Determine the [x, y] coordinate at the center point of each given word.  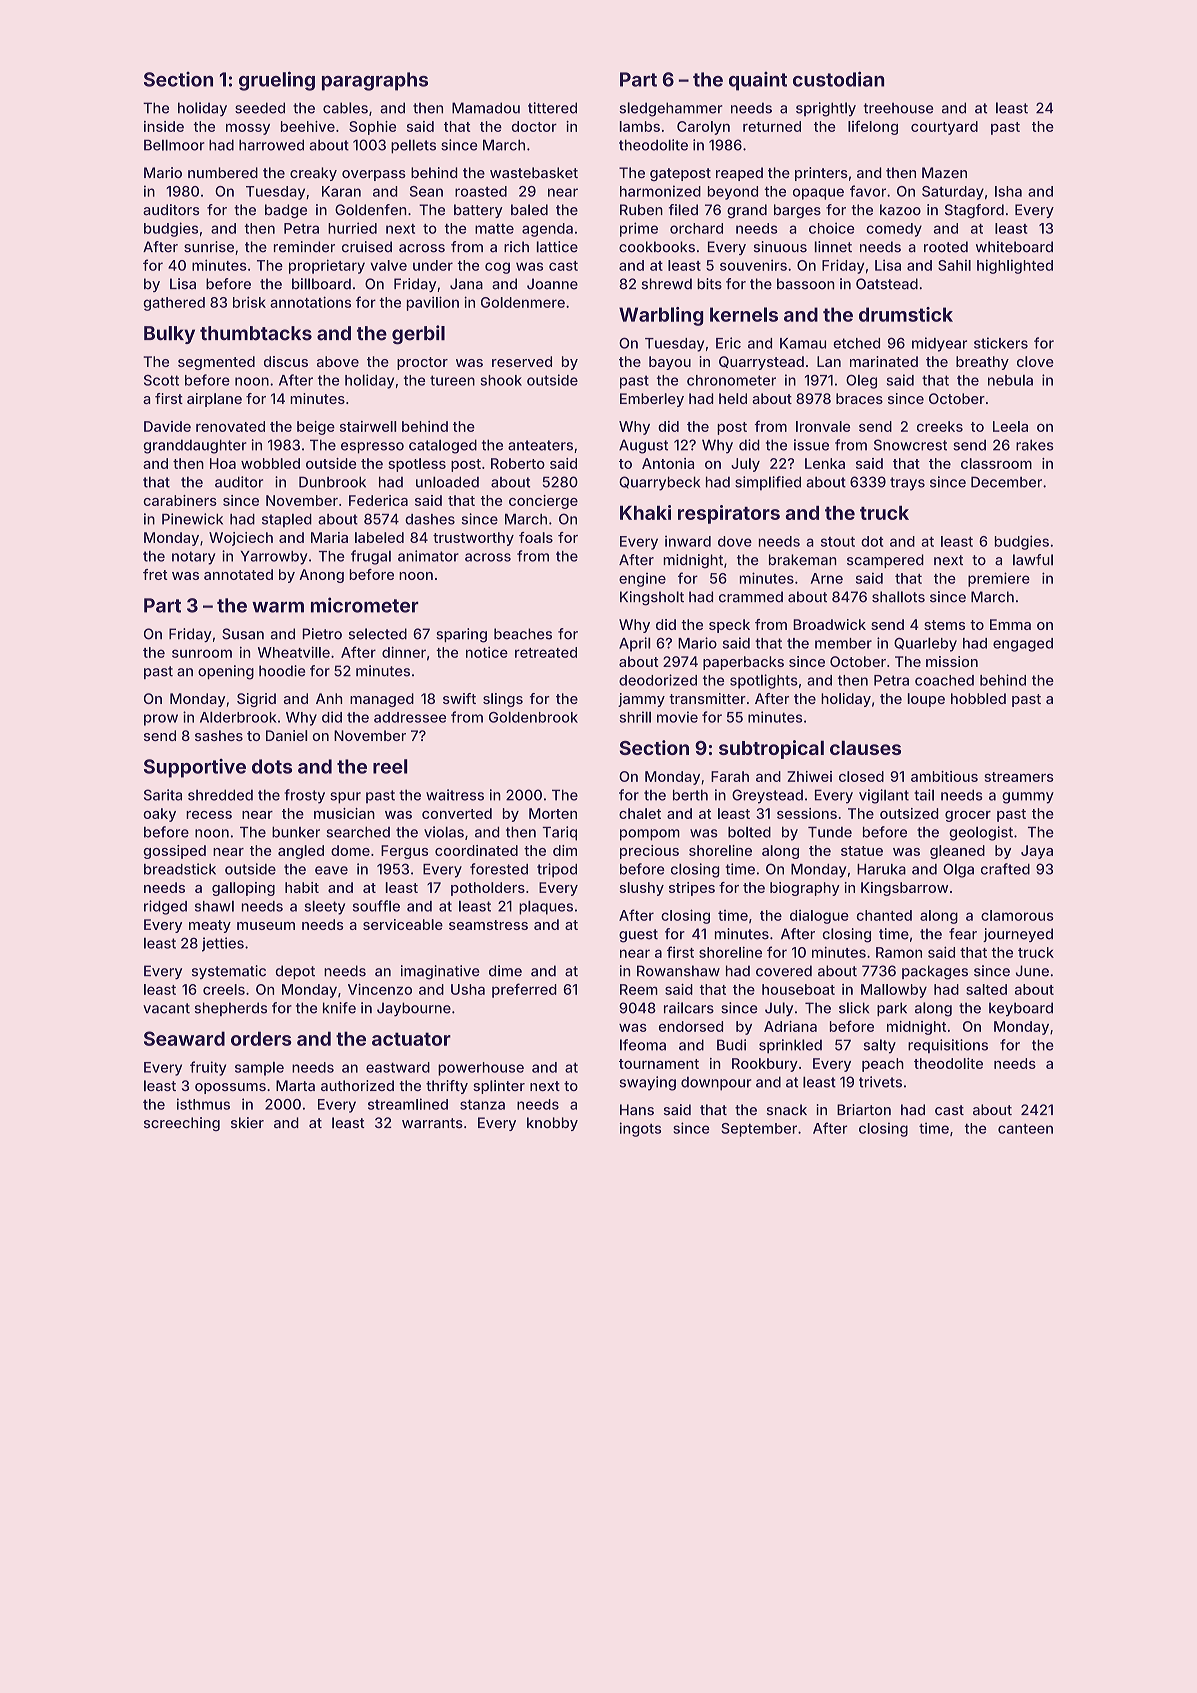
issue [811, 445]
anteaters [540, 445]
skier [247, 1122]
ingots [640, 1129]
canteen [1025, 1129]
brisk [249, 302]
